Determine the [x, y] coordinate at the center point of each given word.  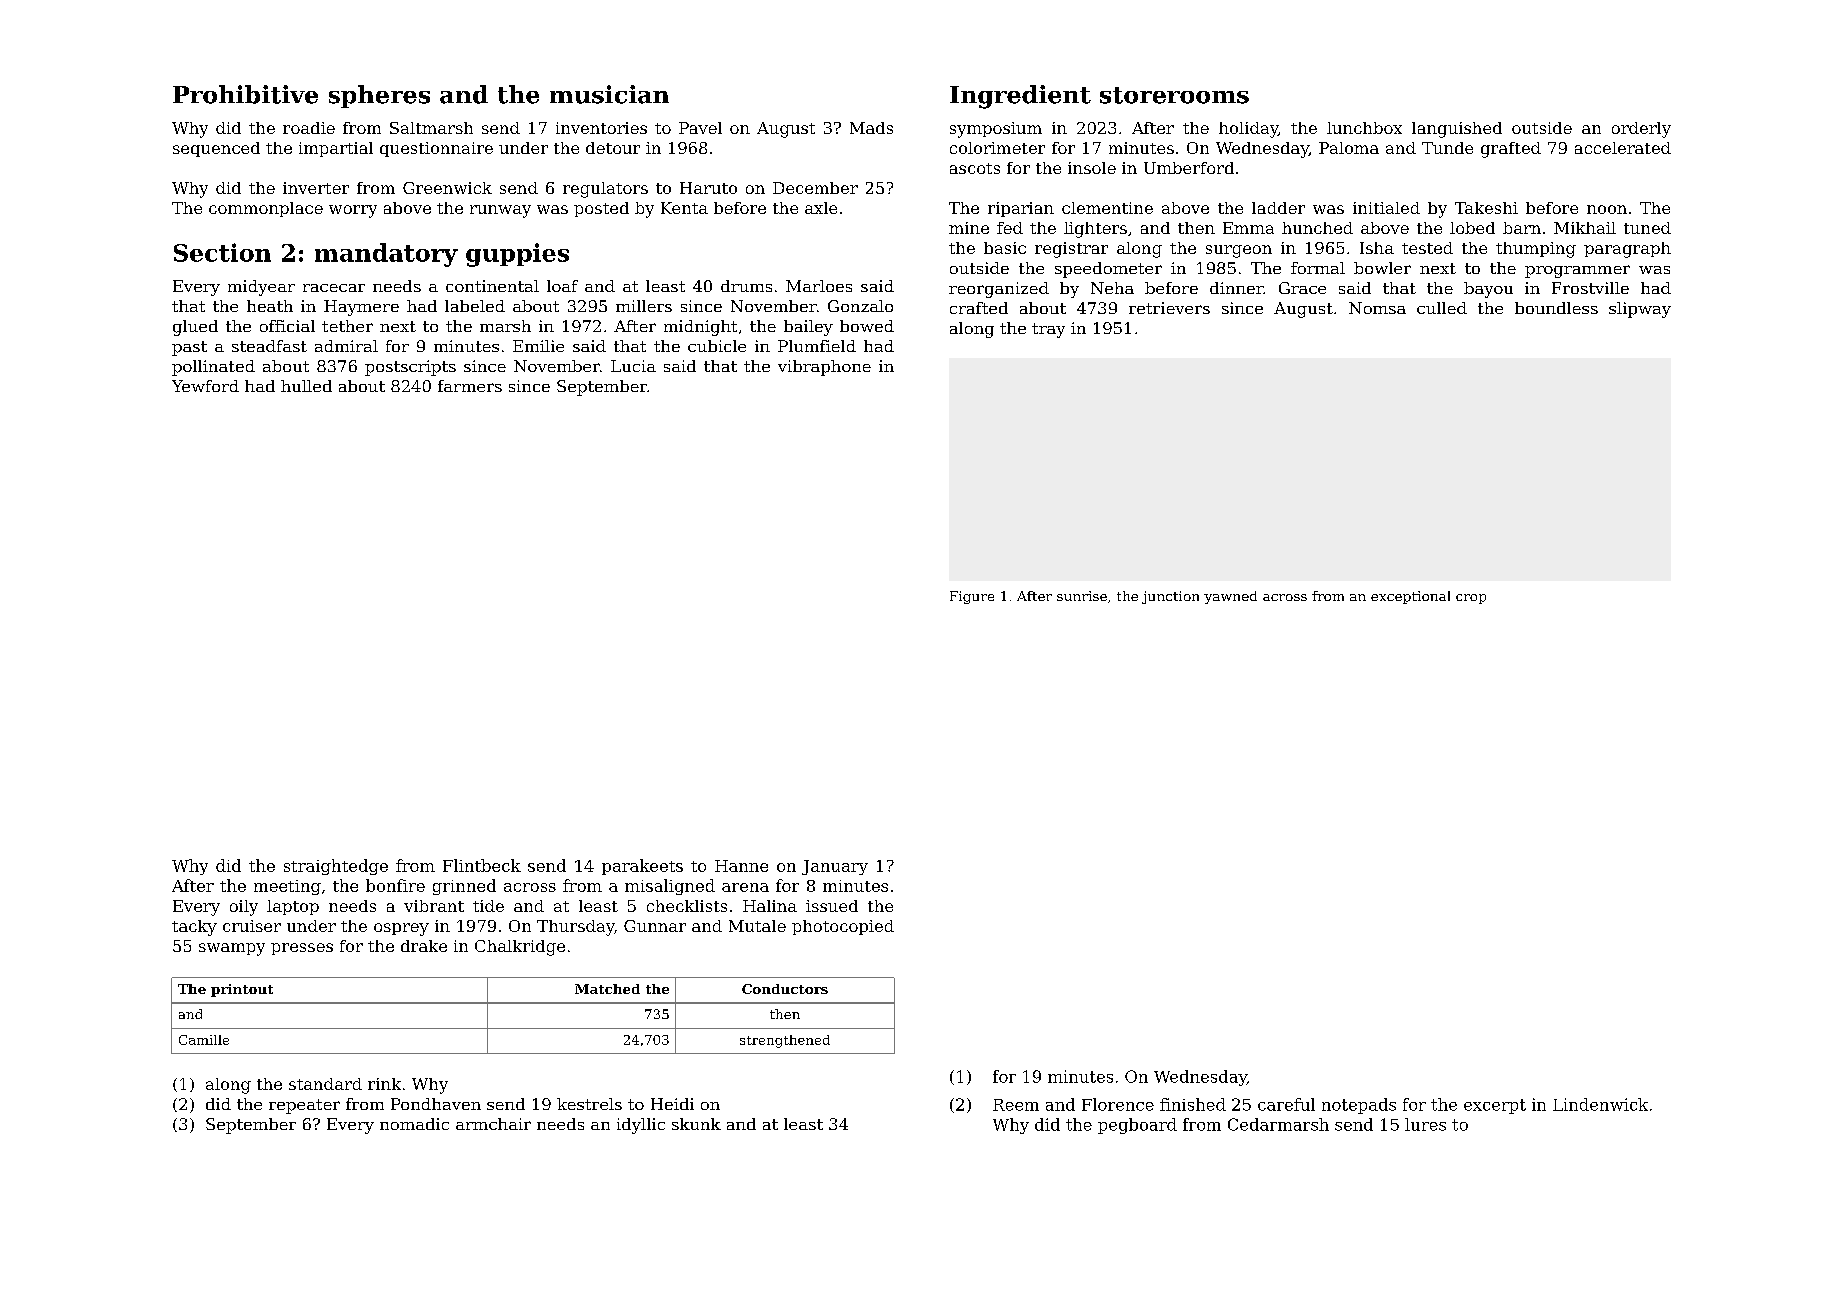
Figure [972, 597]
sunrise [1082, 596]
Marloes [819, 286]
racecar [334, 288]
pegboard [1137, 1126]
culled [1442, 308]
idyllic [641, 1126]
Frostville [1590, 288]
